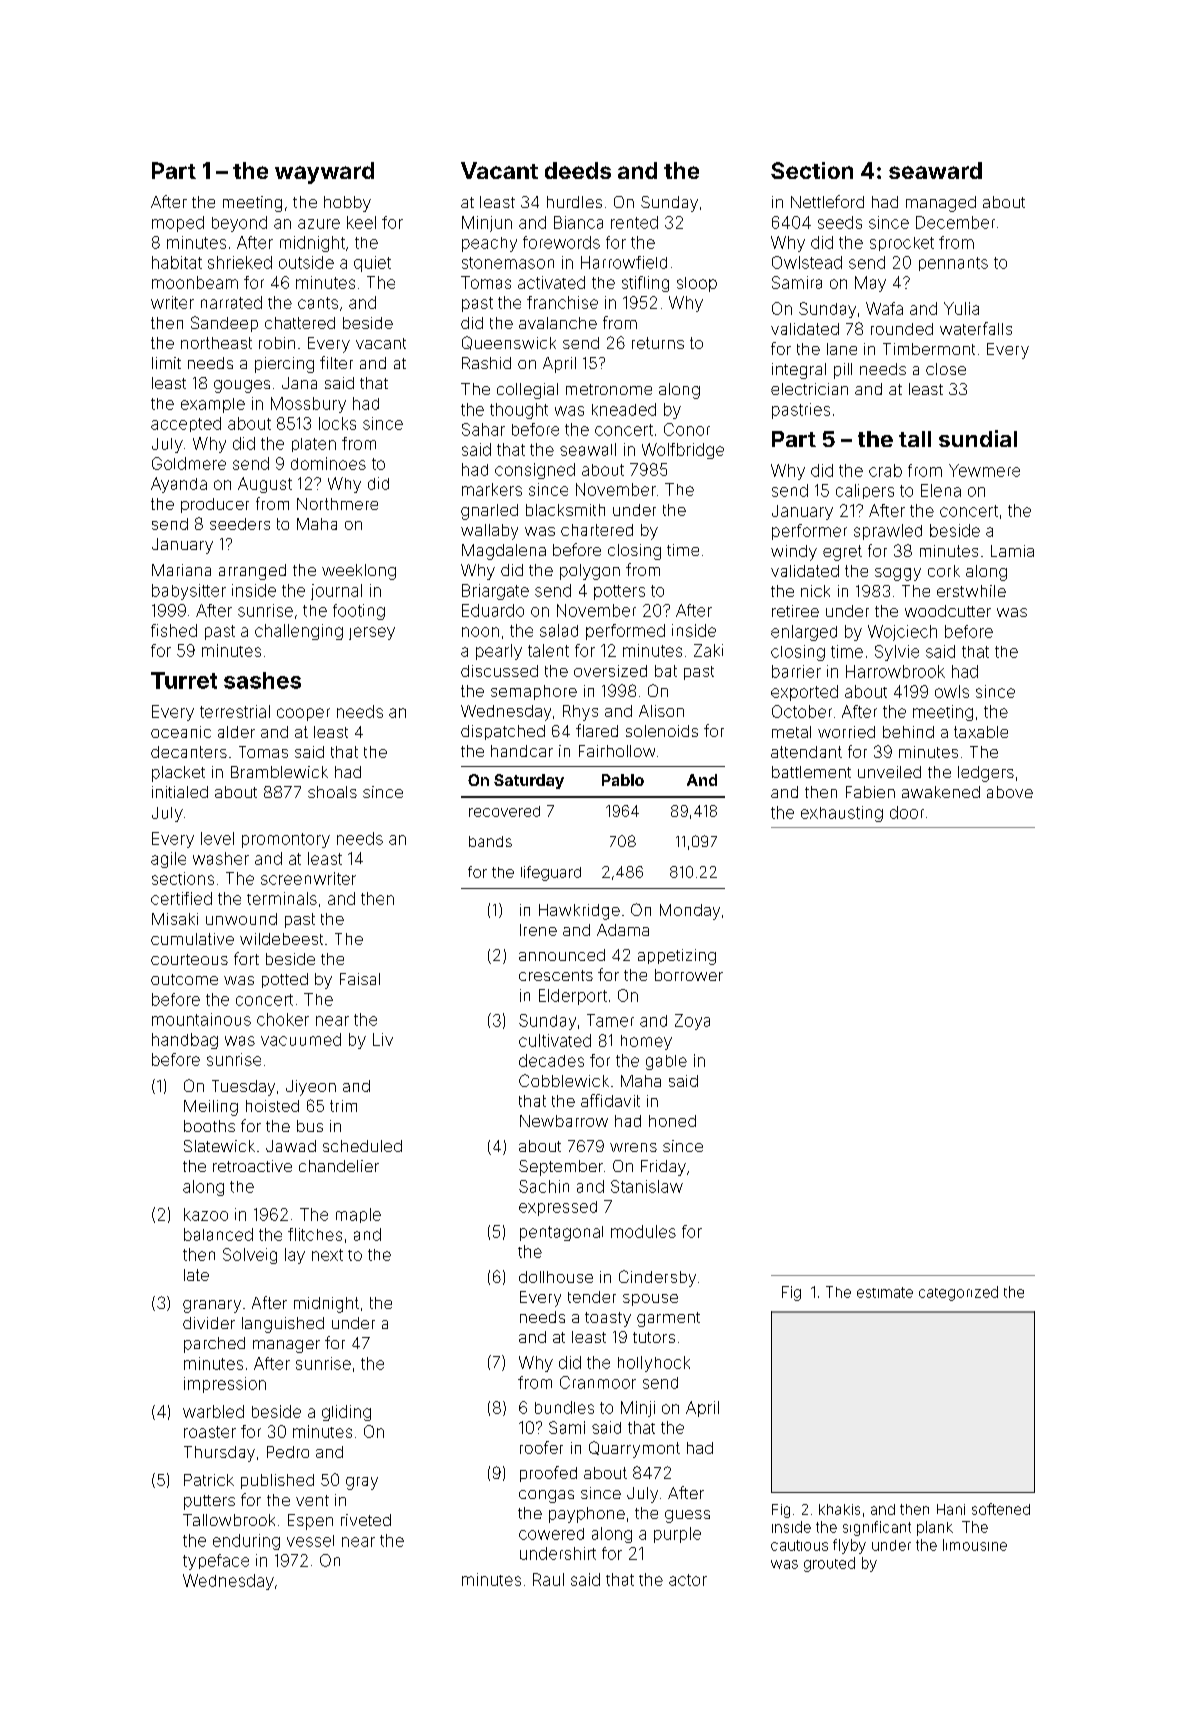 This document has width=1186, height=1718. What do you see at coordinates (324, 173) in the document?
I see `wayward` at bounding box center [324, 173].
